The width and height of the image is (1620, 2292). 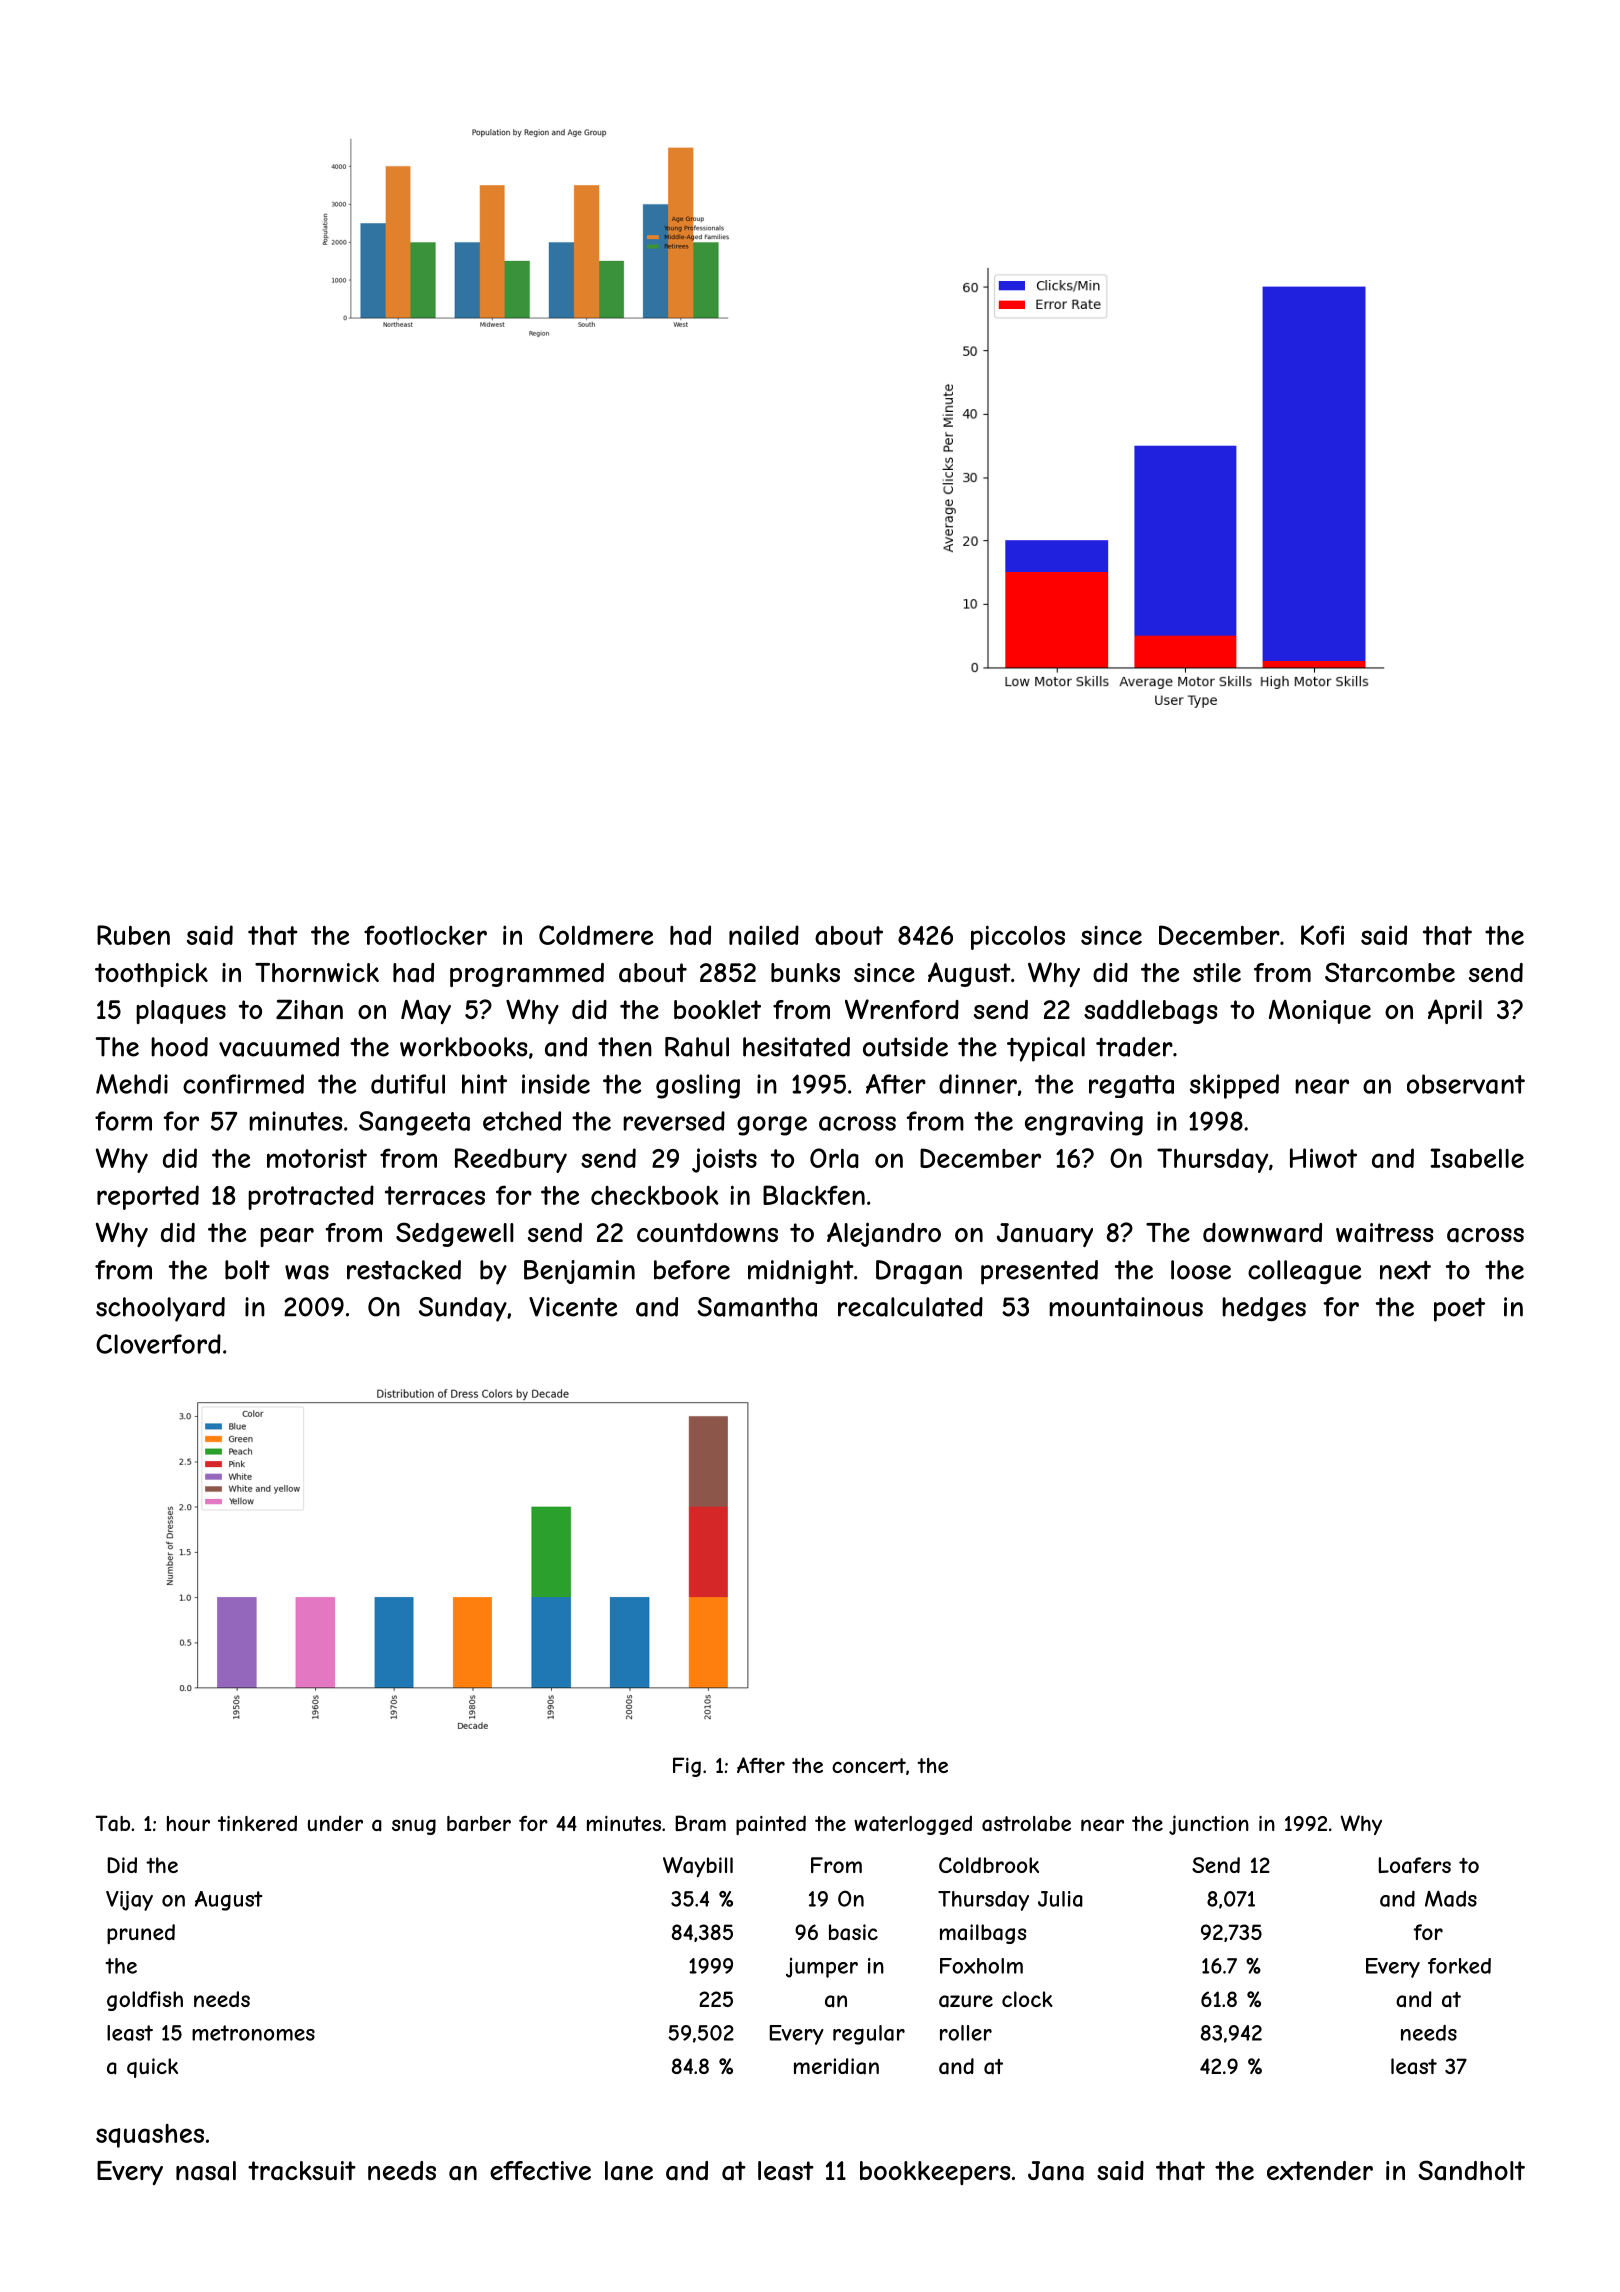 I want to click on tracksuit, so click(x=302, y=2171).
